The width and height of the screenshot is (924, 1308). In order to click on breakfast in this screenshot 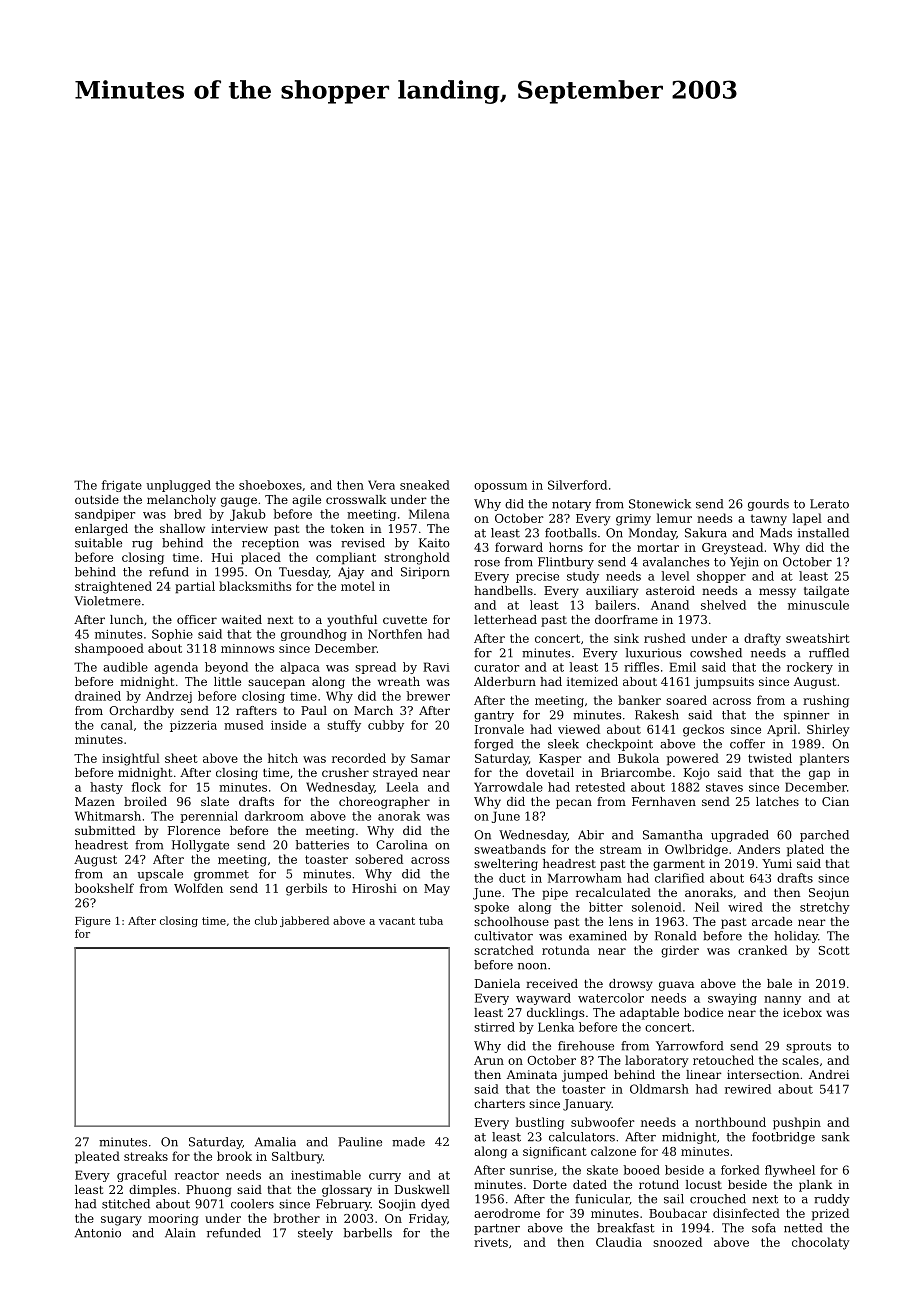, I will do `click(626, 1228)`.
